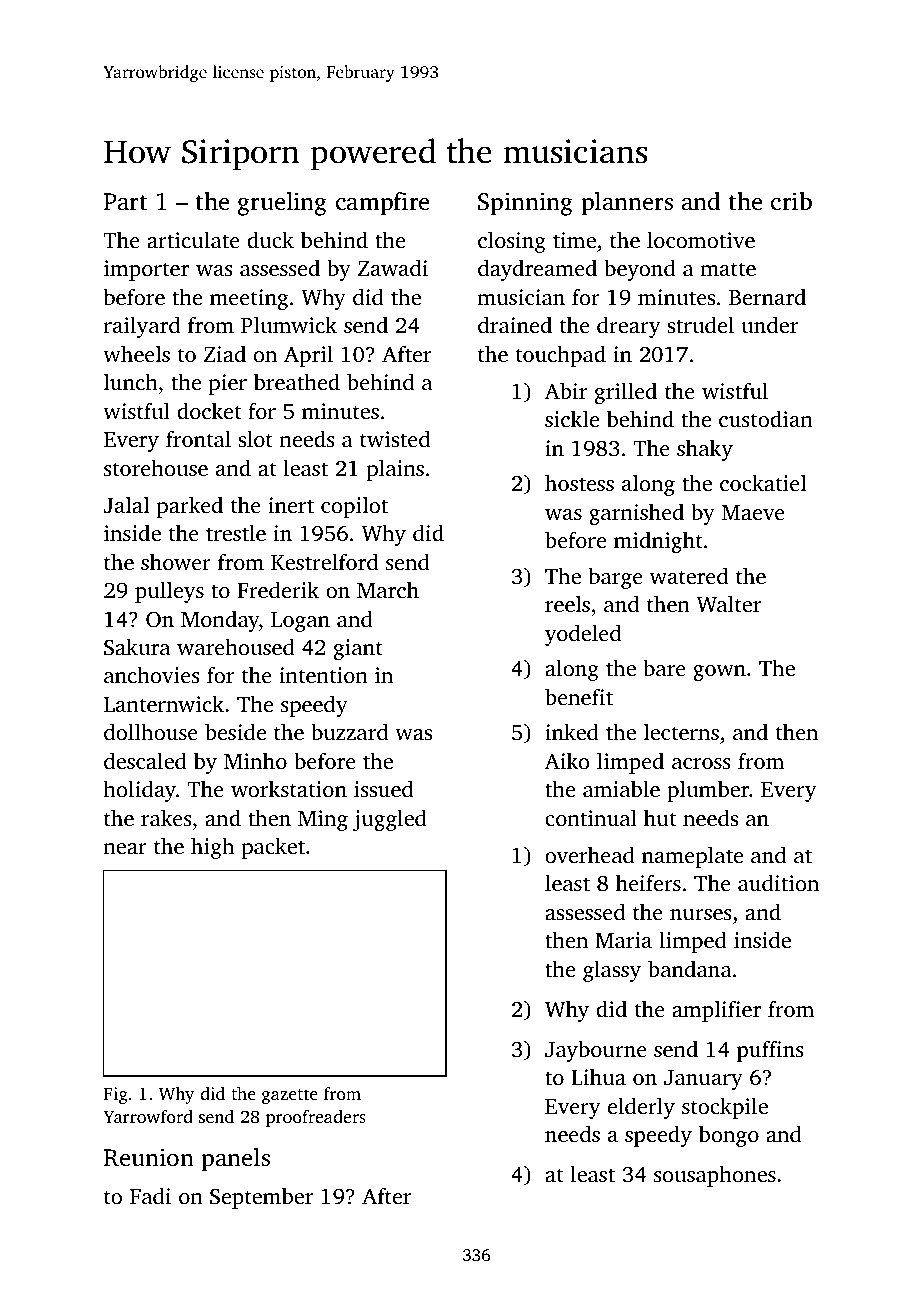 Image resolution: width=924 pixels, height=1314 pixels. What do you see at coordinates (150, 1195) in the screenshot?
I see `Fadi` at bounding box center [150, 1195].
